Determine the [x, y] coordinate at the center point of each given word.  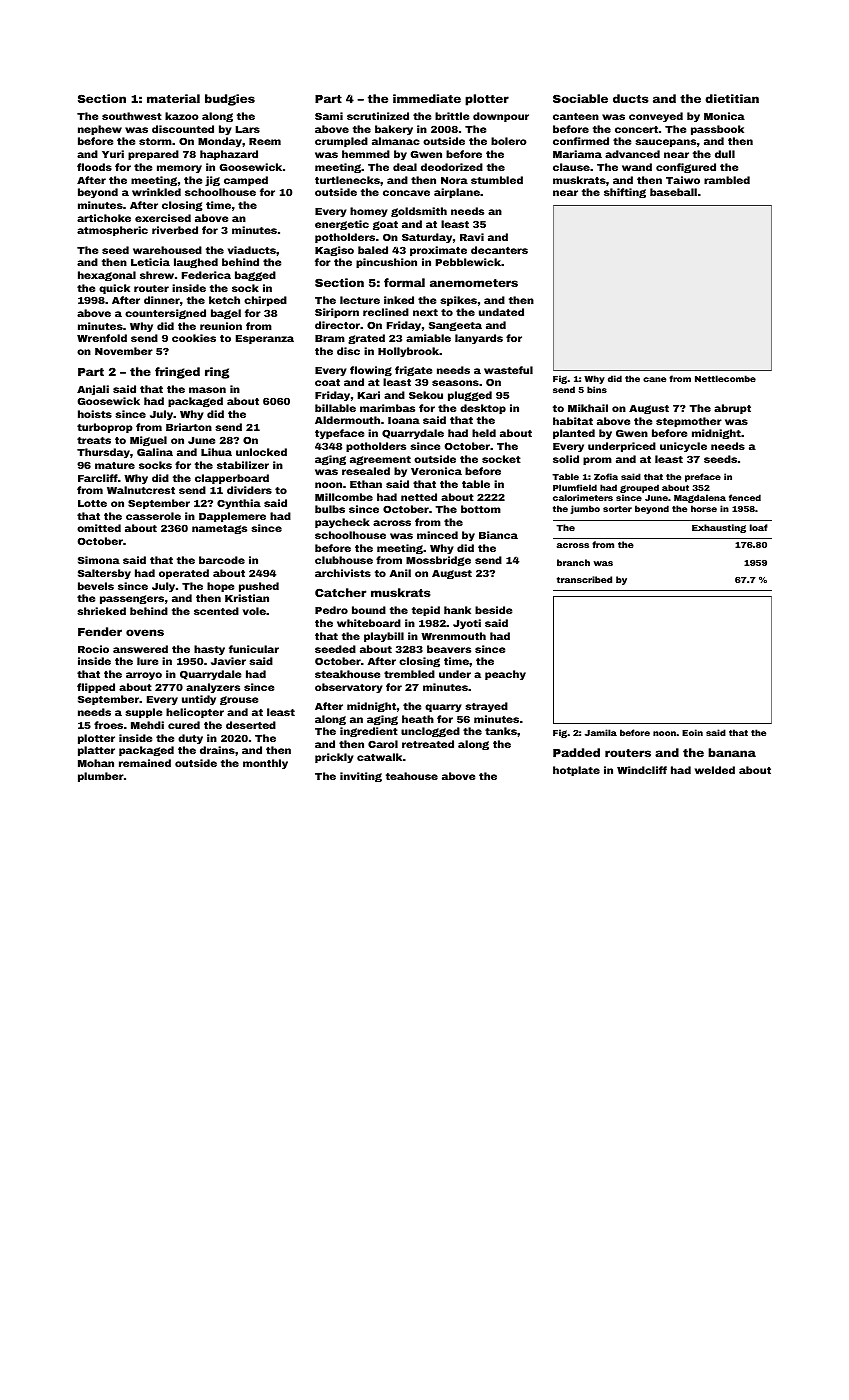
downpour [501, 117]
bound [369, 610]
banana [732, 752]
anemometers [474, 283]
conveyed [656, 117]
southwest [132, 116]
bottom [481, 509]
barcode [222, 560]
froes [108, 725]
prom [597, 461]
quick [114, 289]
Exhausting [719, 528]
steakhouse [347, 674]
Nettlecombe [725, 378]
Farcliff [98, 478]
